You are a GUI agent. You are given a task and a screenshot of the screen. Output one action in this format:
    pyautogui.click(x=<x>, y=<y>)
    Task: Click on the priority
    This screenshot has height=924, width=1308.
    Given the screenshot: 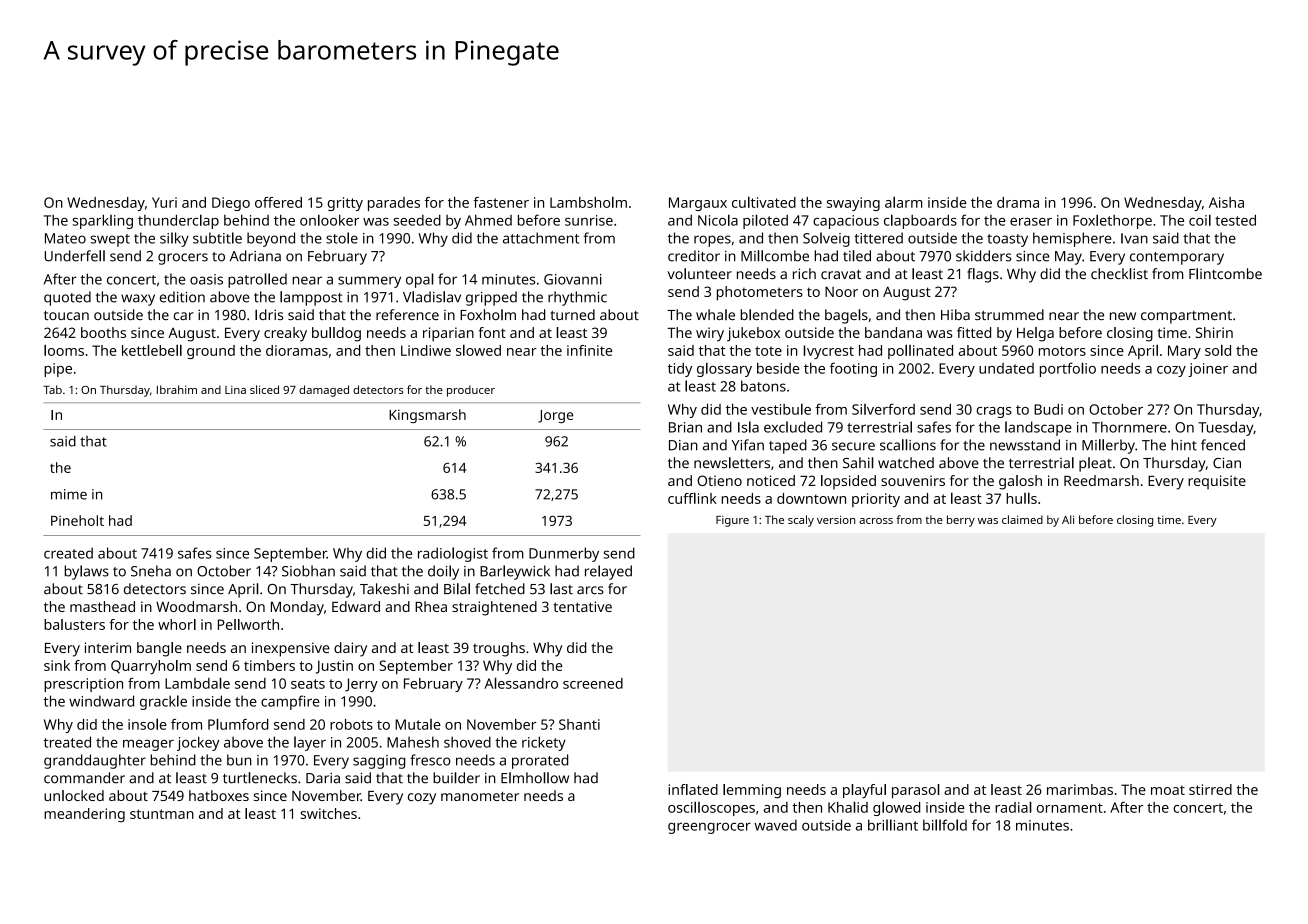 What is the action you would take?
    pyautogui.click(x=876, y=500)
